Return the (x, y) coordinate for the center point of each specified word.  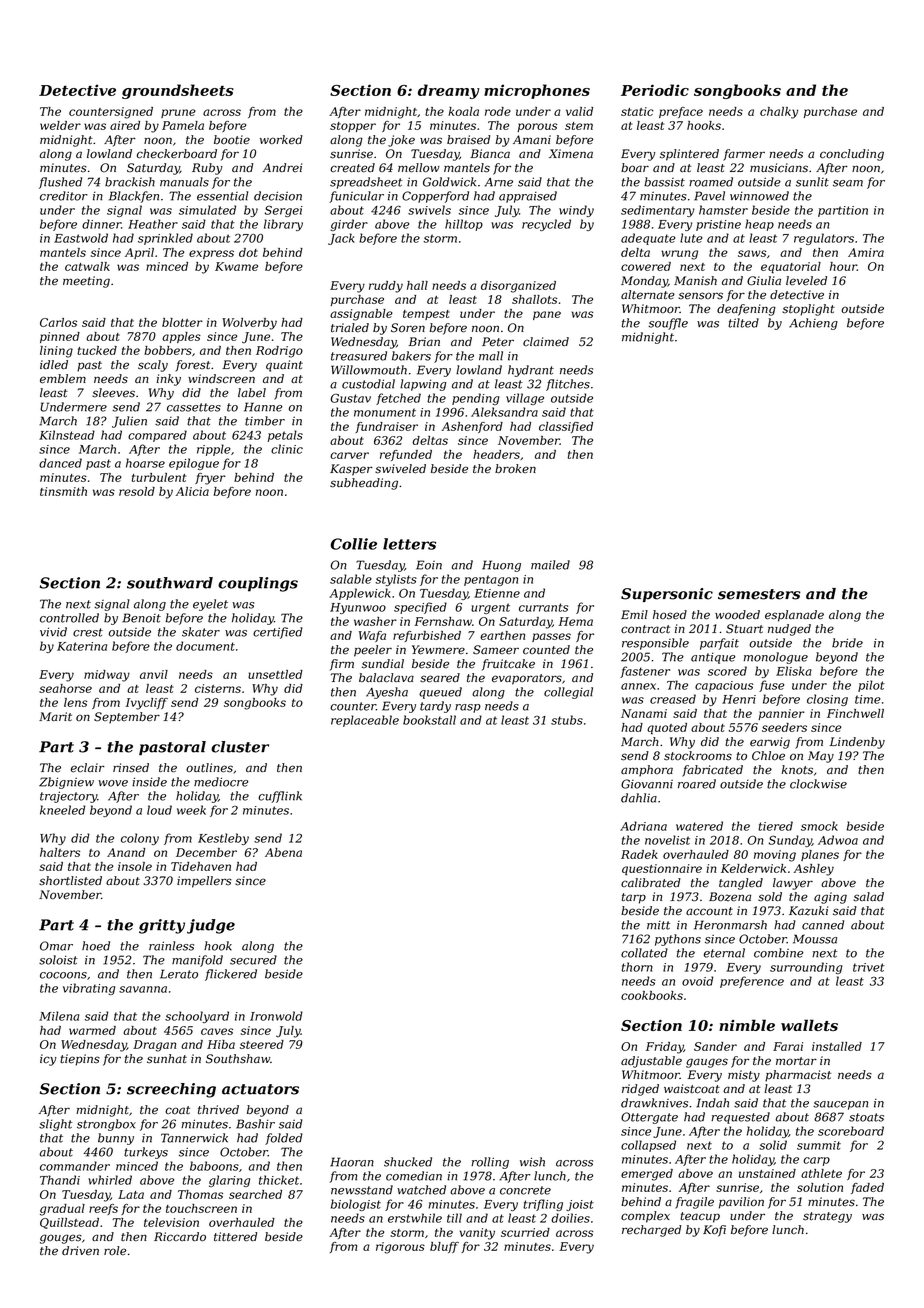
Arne (499, 182)
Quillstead (69, 1223)
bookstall (429, 720)
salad (868, 897)
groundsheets (178, 91)
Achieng (813, 324)
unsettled (275, 674)
